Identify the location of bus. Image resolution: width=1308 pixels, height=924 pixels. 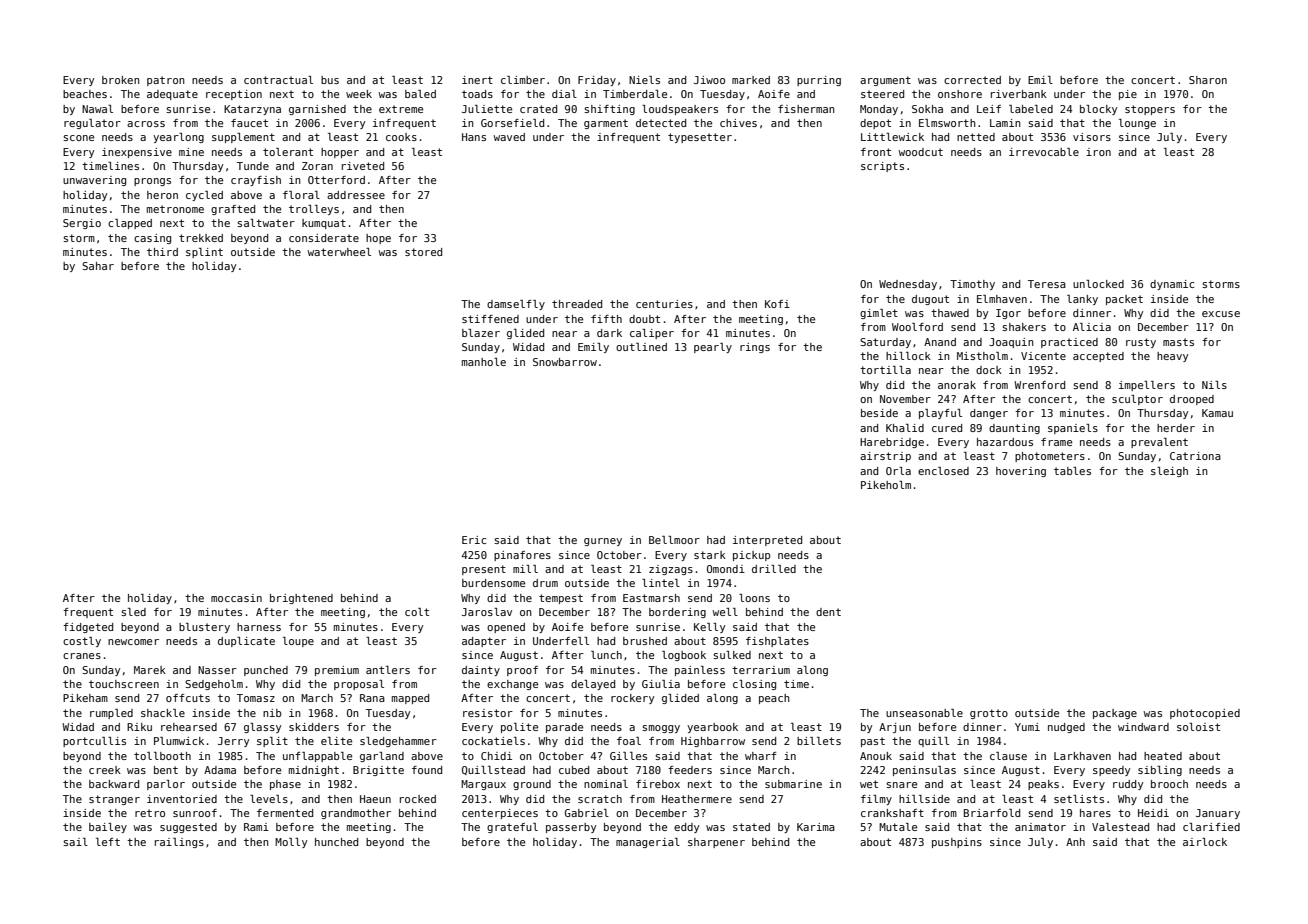
(330, 80).
